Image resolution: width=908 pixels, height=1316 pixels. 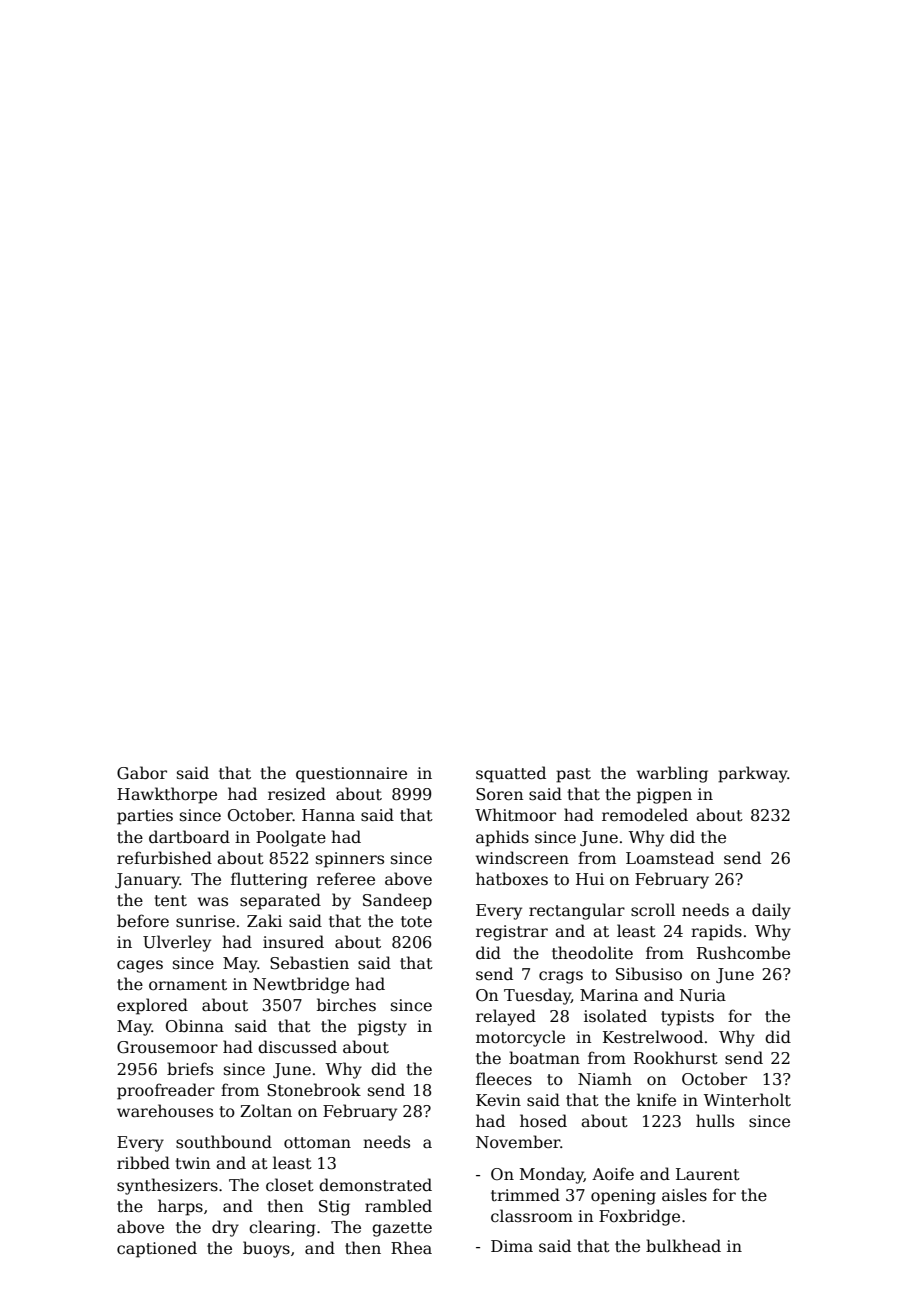 What do you see at coordinates (512, 933) in the image?
I see `registrar` at bounding box center [512, 933].
